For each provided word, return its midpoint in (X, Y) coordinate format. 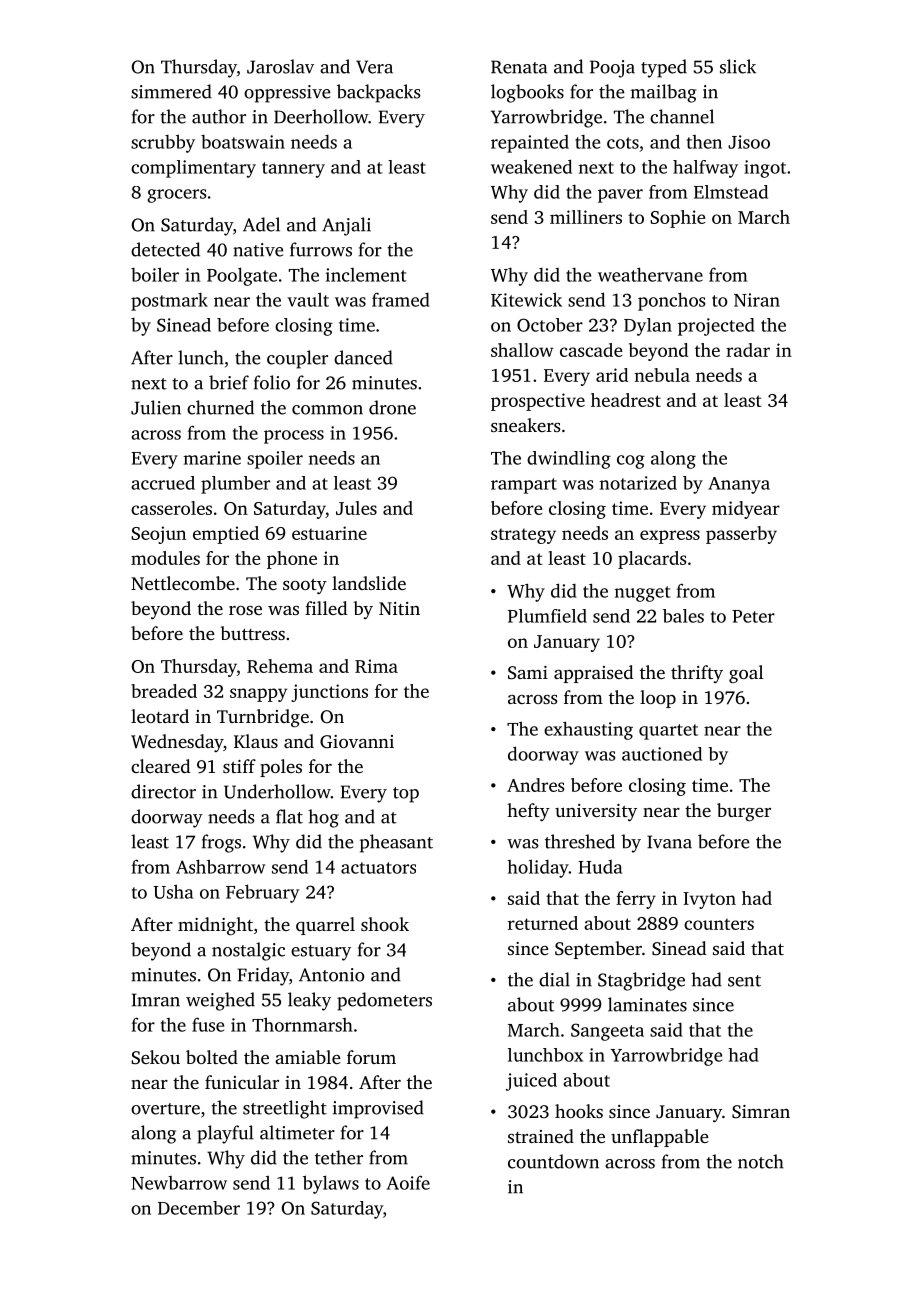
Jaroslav (280, 66)
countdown (553, 1161)
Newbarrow (179, 1183)
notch (761, 1161)
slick (738, 66)
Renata (519, 67)
